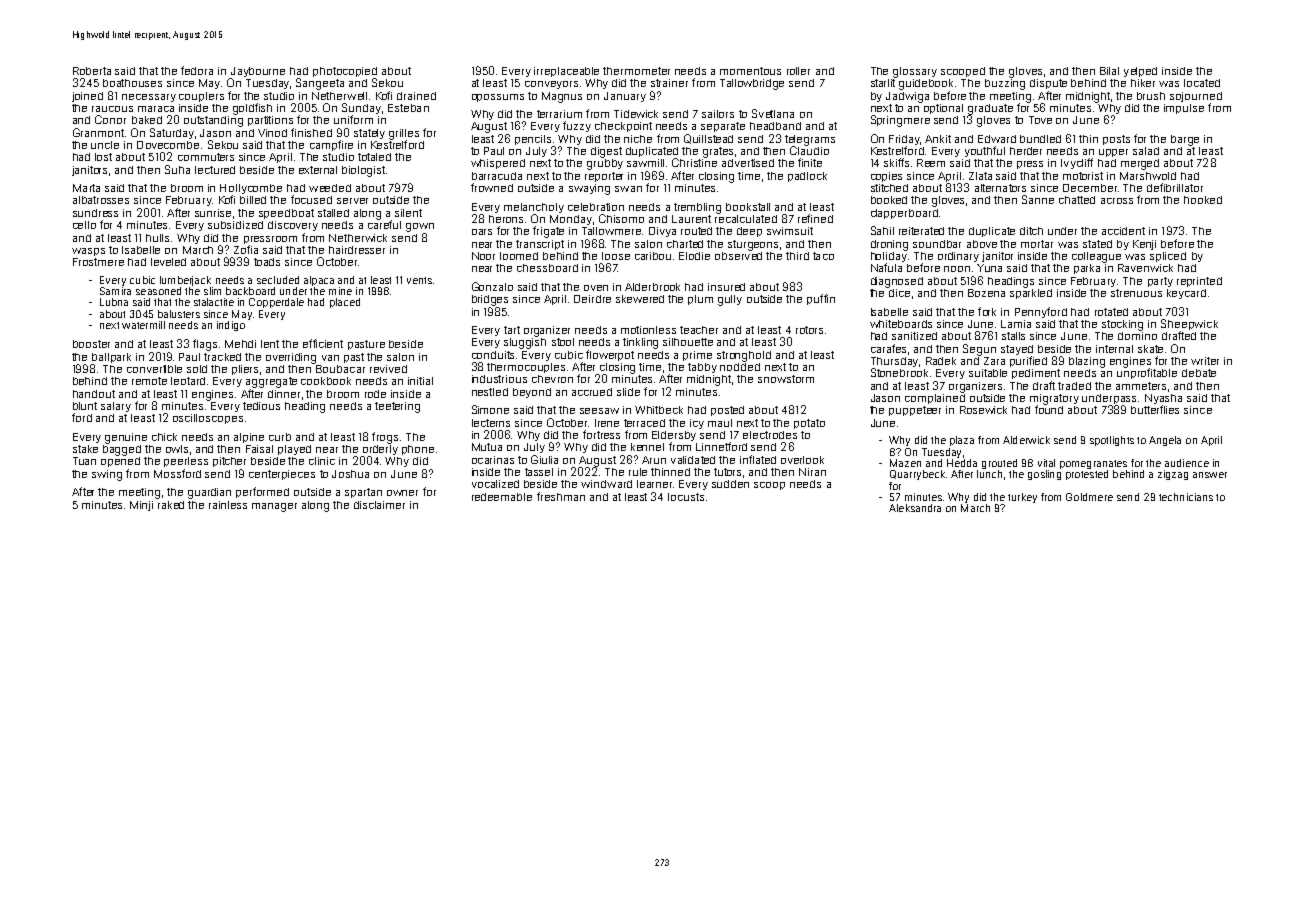  Describe the element at coordinates (345, 72) in the screenshot. I see `photocopied` at that location.
